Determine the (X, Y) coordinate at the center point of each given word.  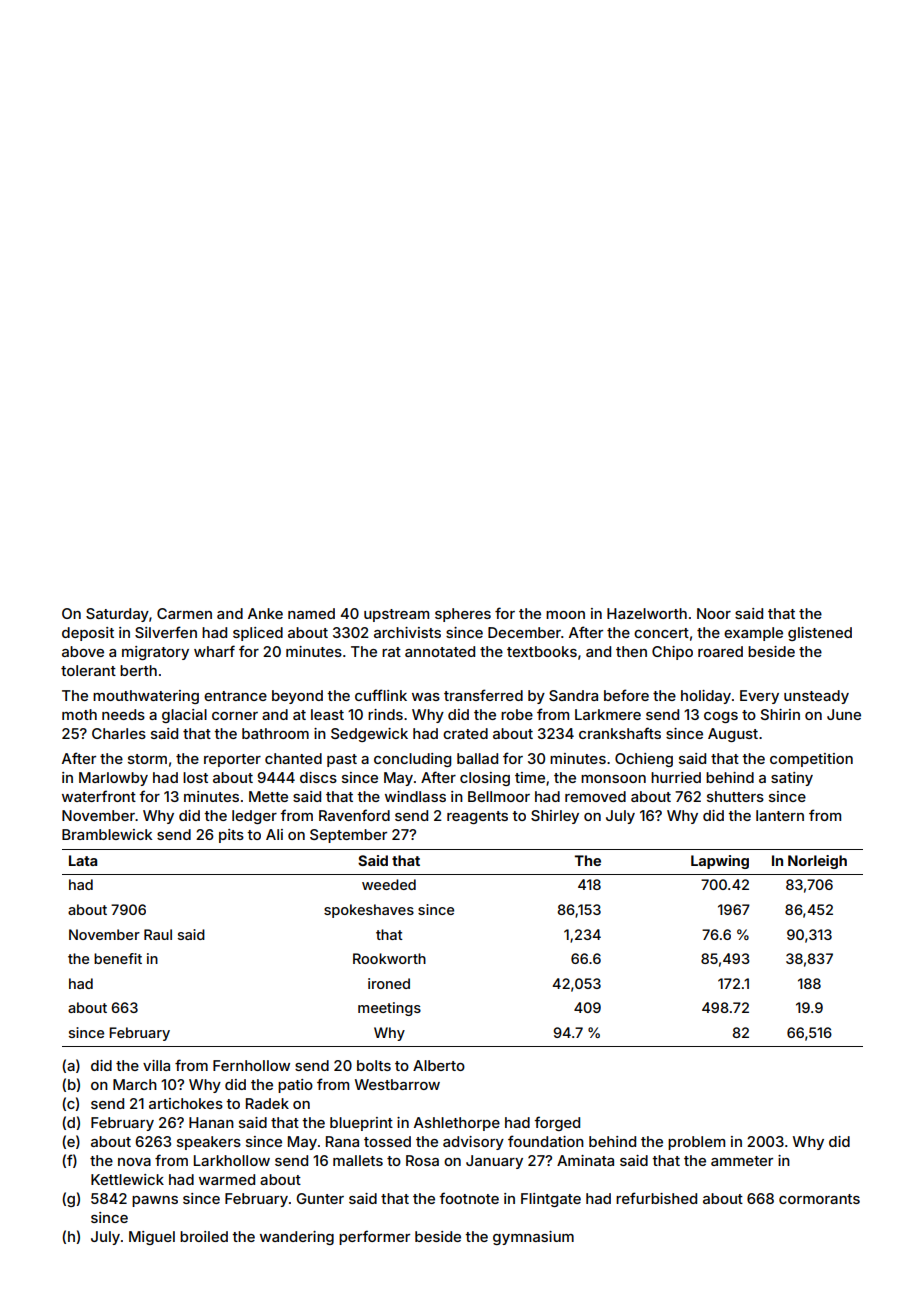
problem (696, 1143)
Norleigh (817, 862)
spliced (258, 634)
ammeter (742, 1161)
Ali (274, 834)
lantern (780, 815)
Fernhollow (251, 1065)
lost (195, 777)
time (530, 777)
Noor (714, 613)
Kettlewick (127, 1179)
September (348, 836)
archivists (407, 632)
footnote (469, 1198)
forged (557, 1123)
